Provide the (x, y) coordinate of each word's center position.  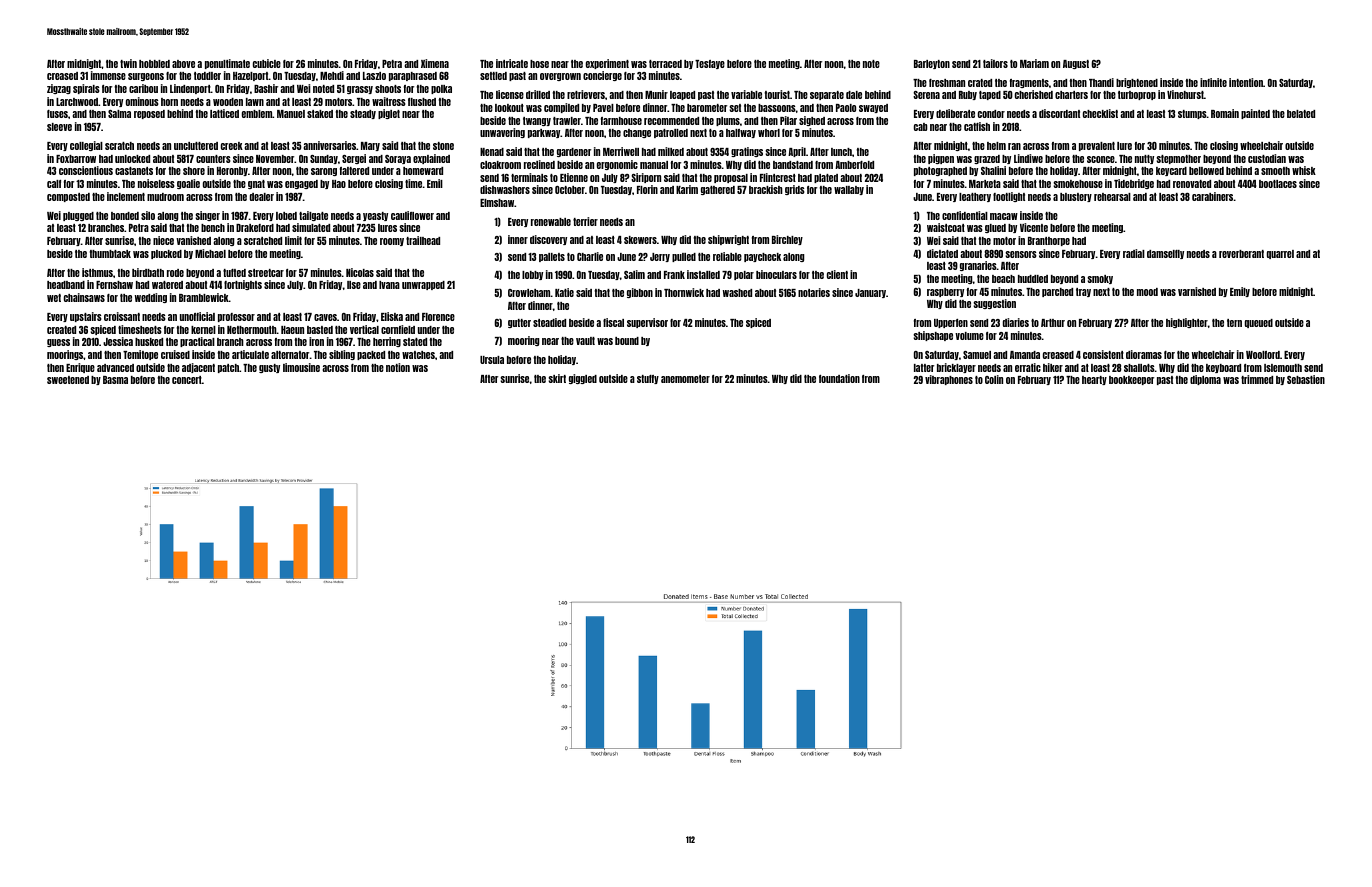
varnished (1197, 291)
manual (654, 165)
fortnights (243, 285)
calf (54, 184)
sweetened (68, 380)
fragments (1029, 83)
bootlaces (1278, 184)
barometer (707, 108)
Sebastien (1306, 379)
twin (128, 63)
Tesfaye (710, 64)
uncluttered (196, 146)
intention (1246, 82)
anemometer (685, 379)
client (837, 274)
